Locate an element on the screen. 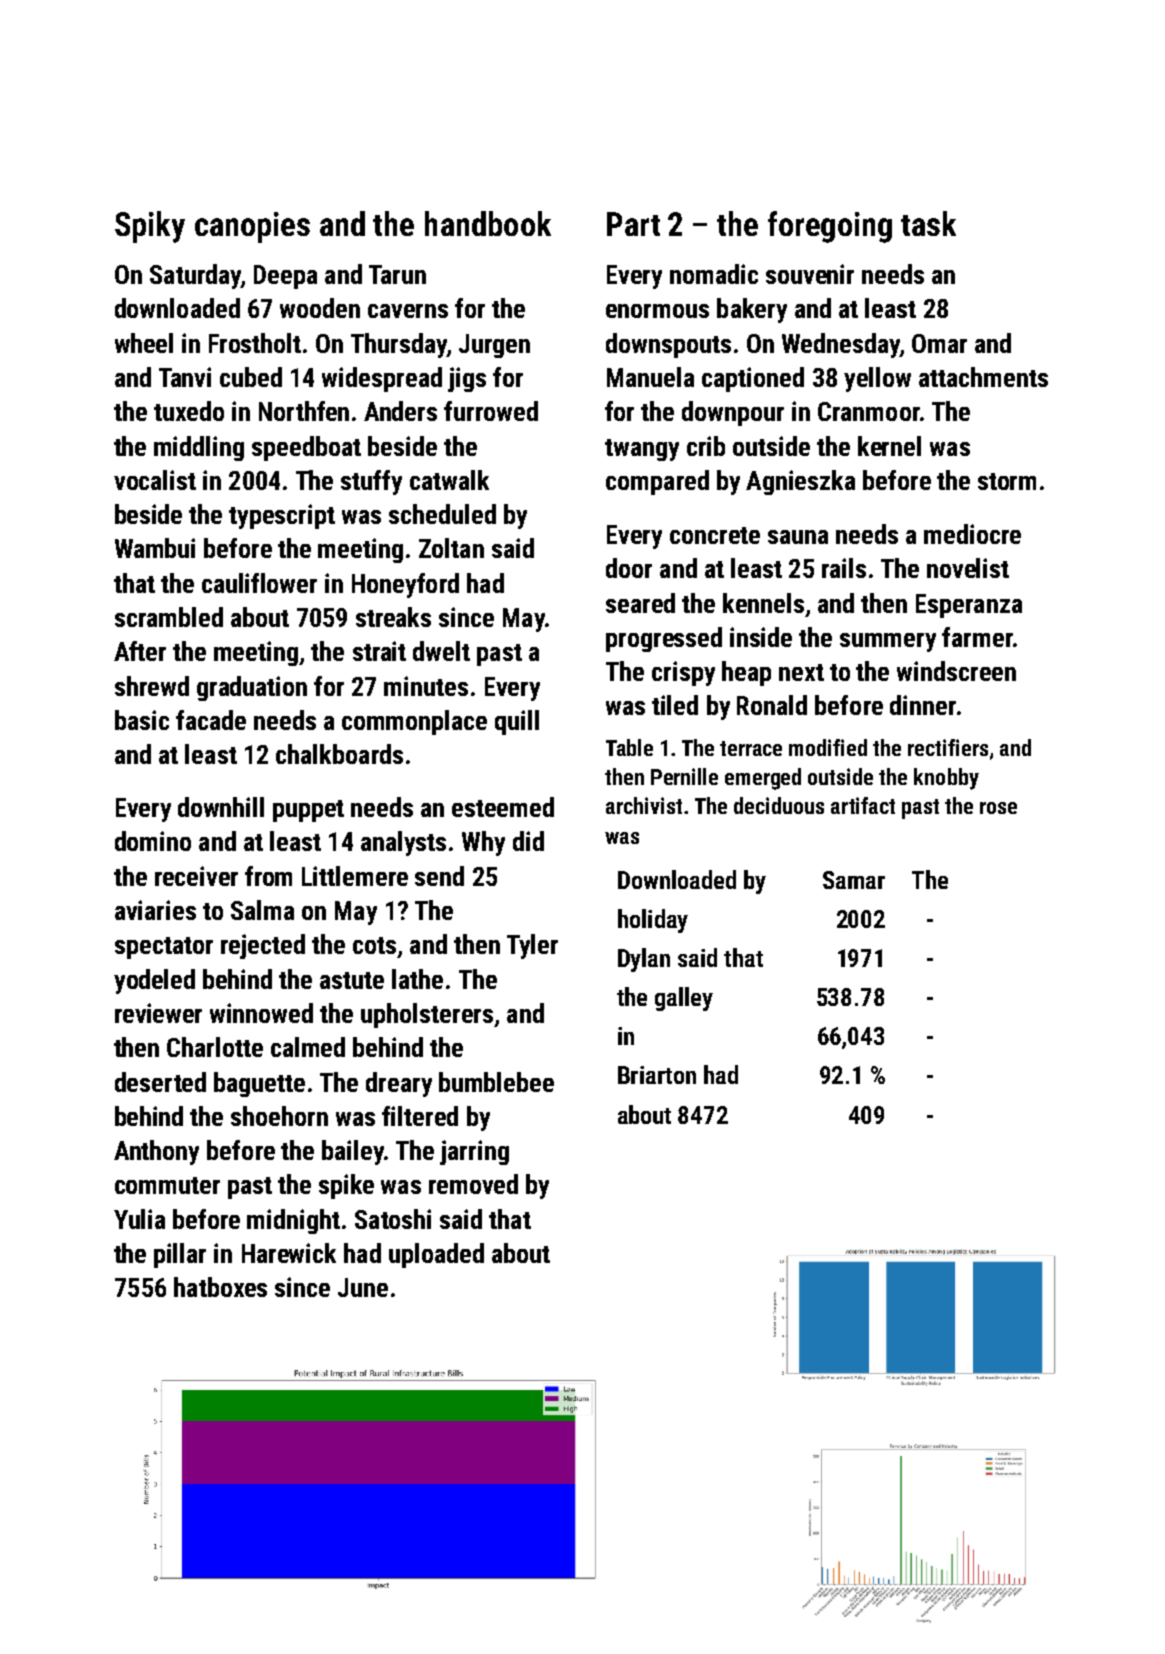 Image resolution: width=1165 pixels, height=1654 pixels. captioned is located at coordinates (753, 379).
